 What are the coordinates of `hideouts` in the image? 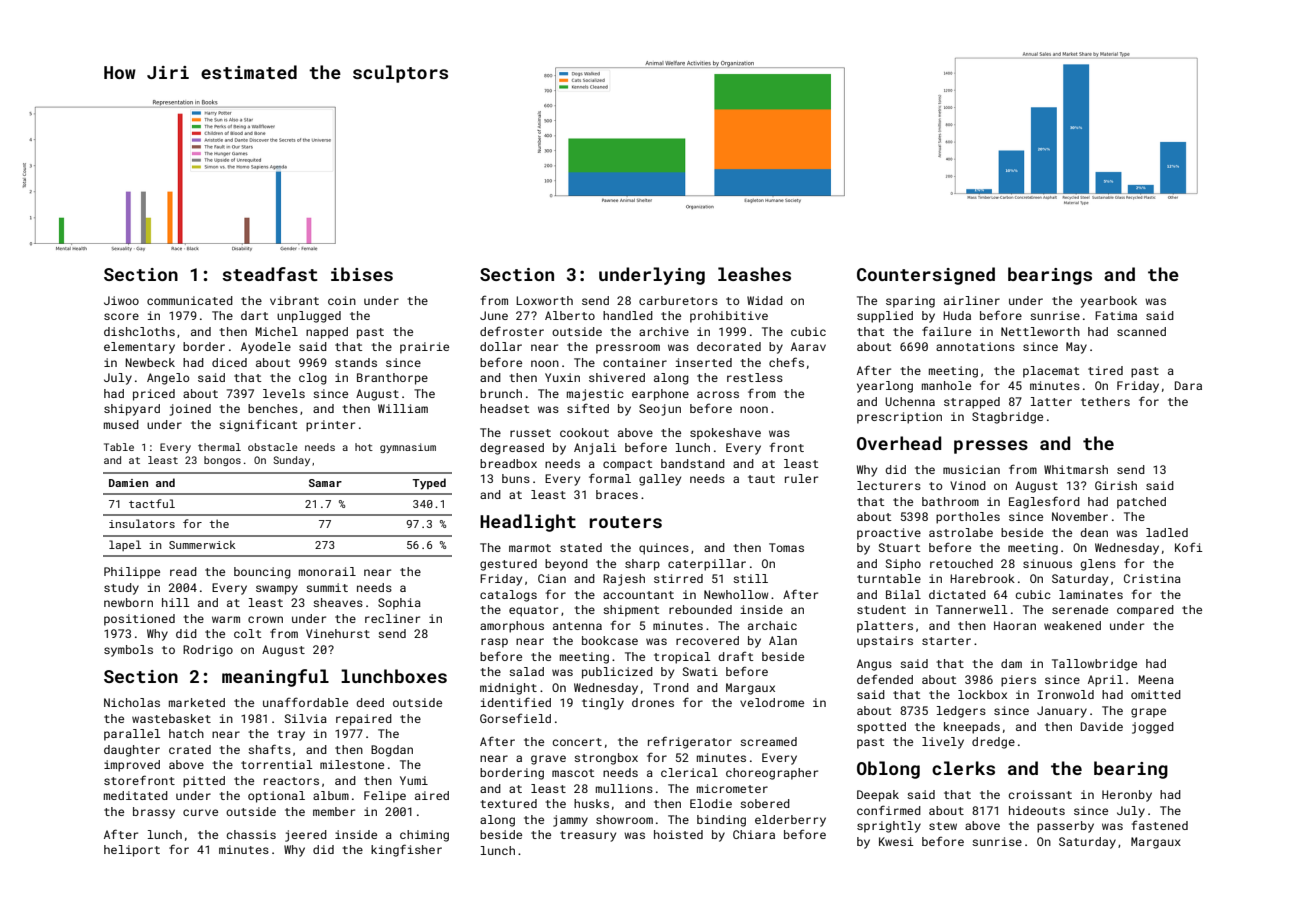 It's located at (1037, 810).
